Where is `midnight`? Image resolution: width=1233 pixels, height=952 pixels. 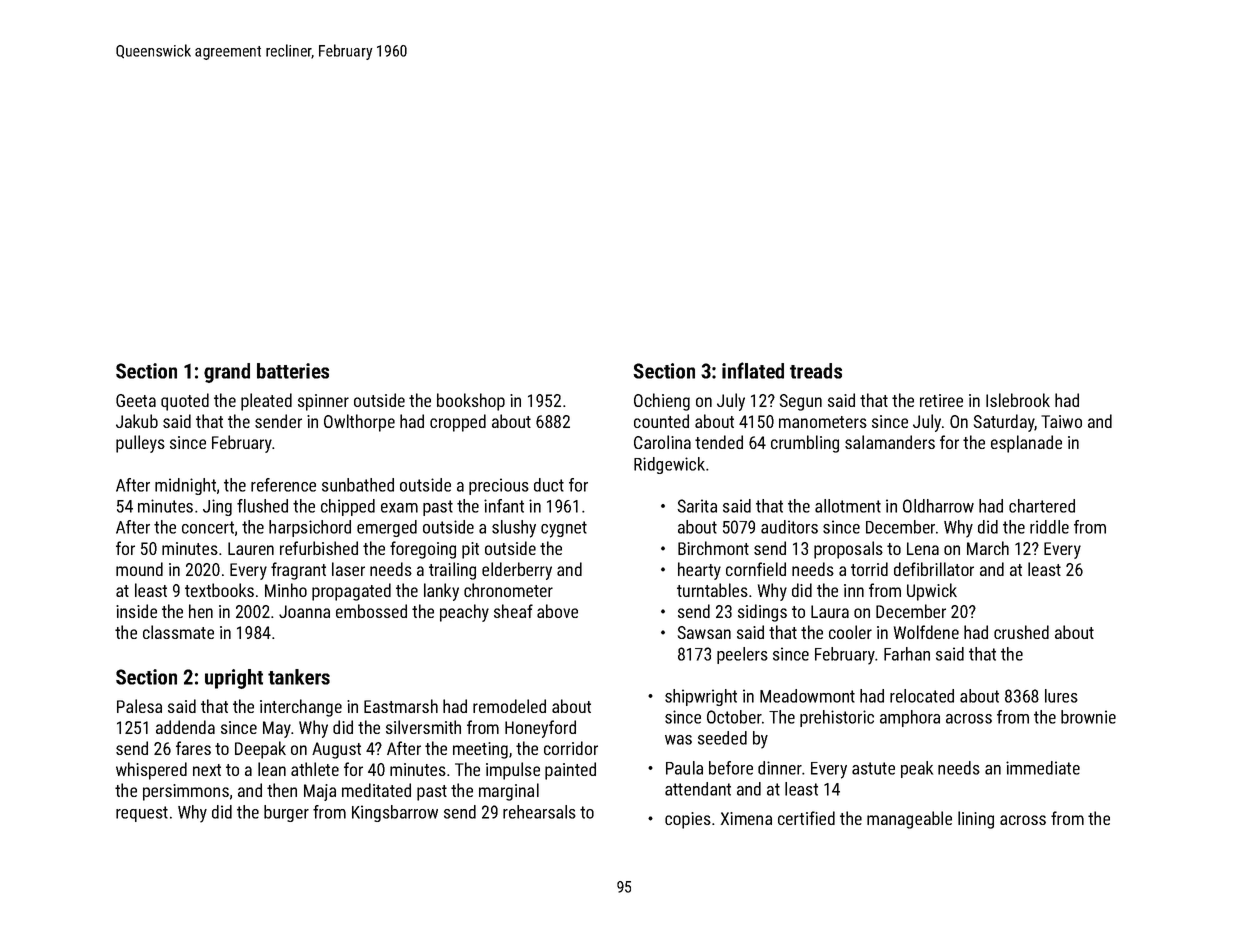 midnight is located at coordinates (185, 486).
